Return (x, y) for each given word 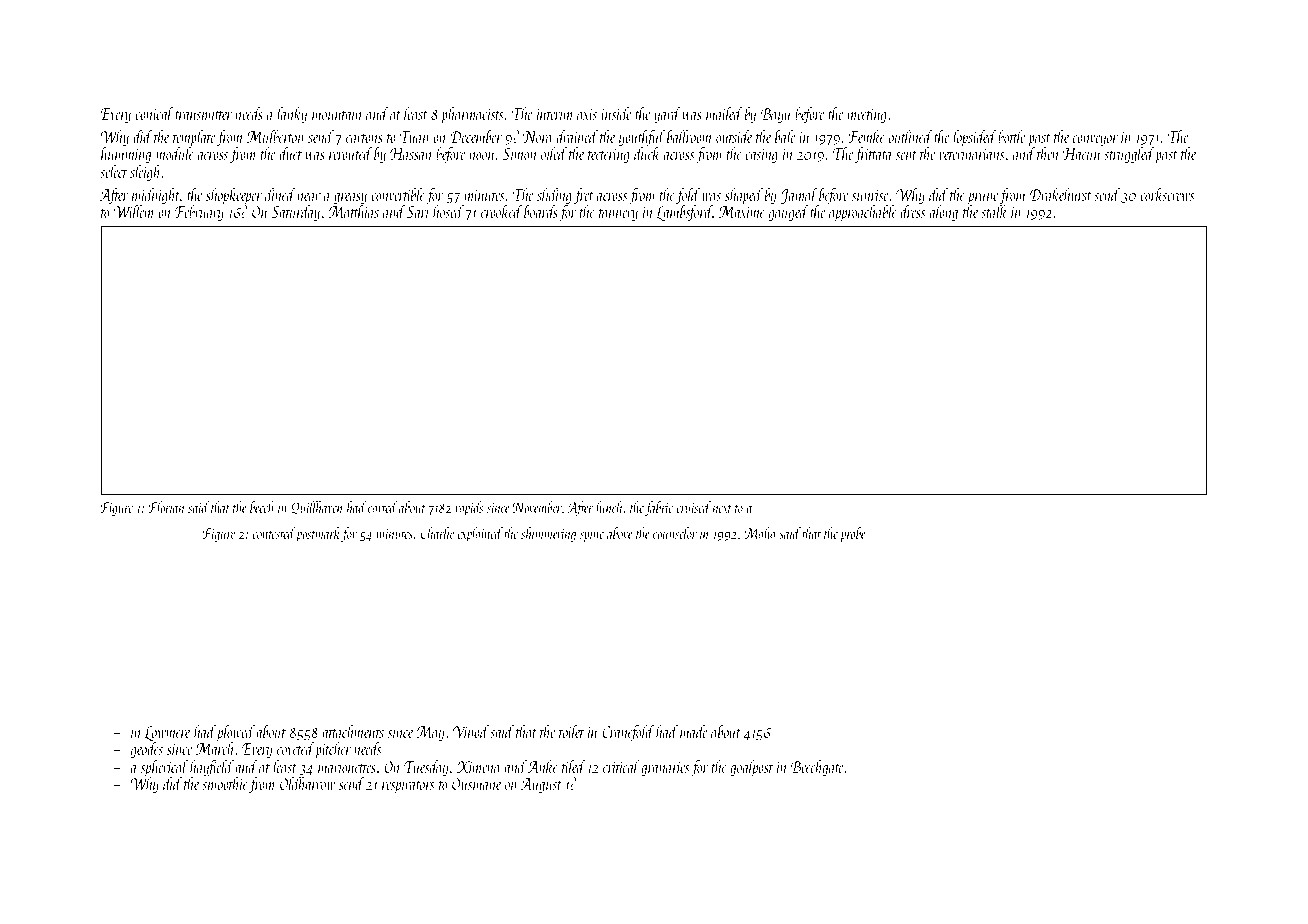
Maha (760, 533)
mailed (724, 113)
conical (154, 113)
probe (853, 534)
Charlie (437, 533)
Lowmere (167, 733)
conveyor (1095, 141)
